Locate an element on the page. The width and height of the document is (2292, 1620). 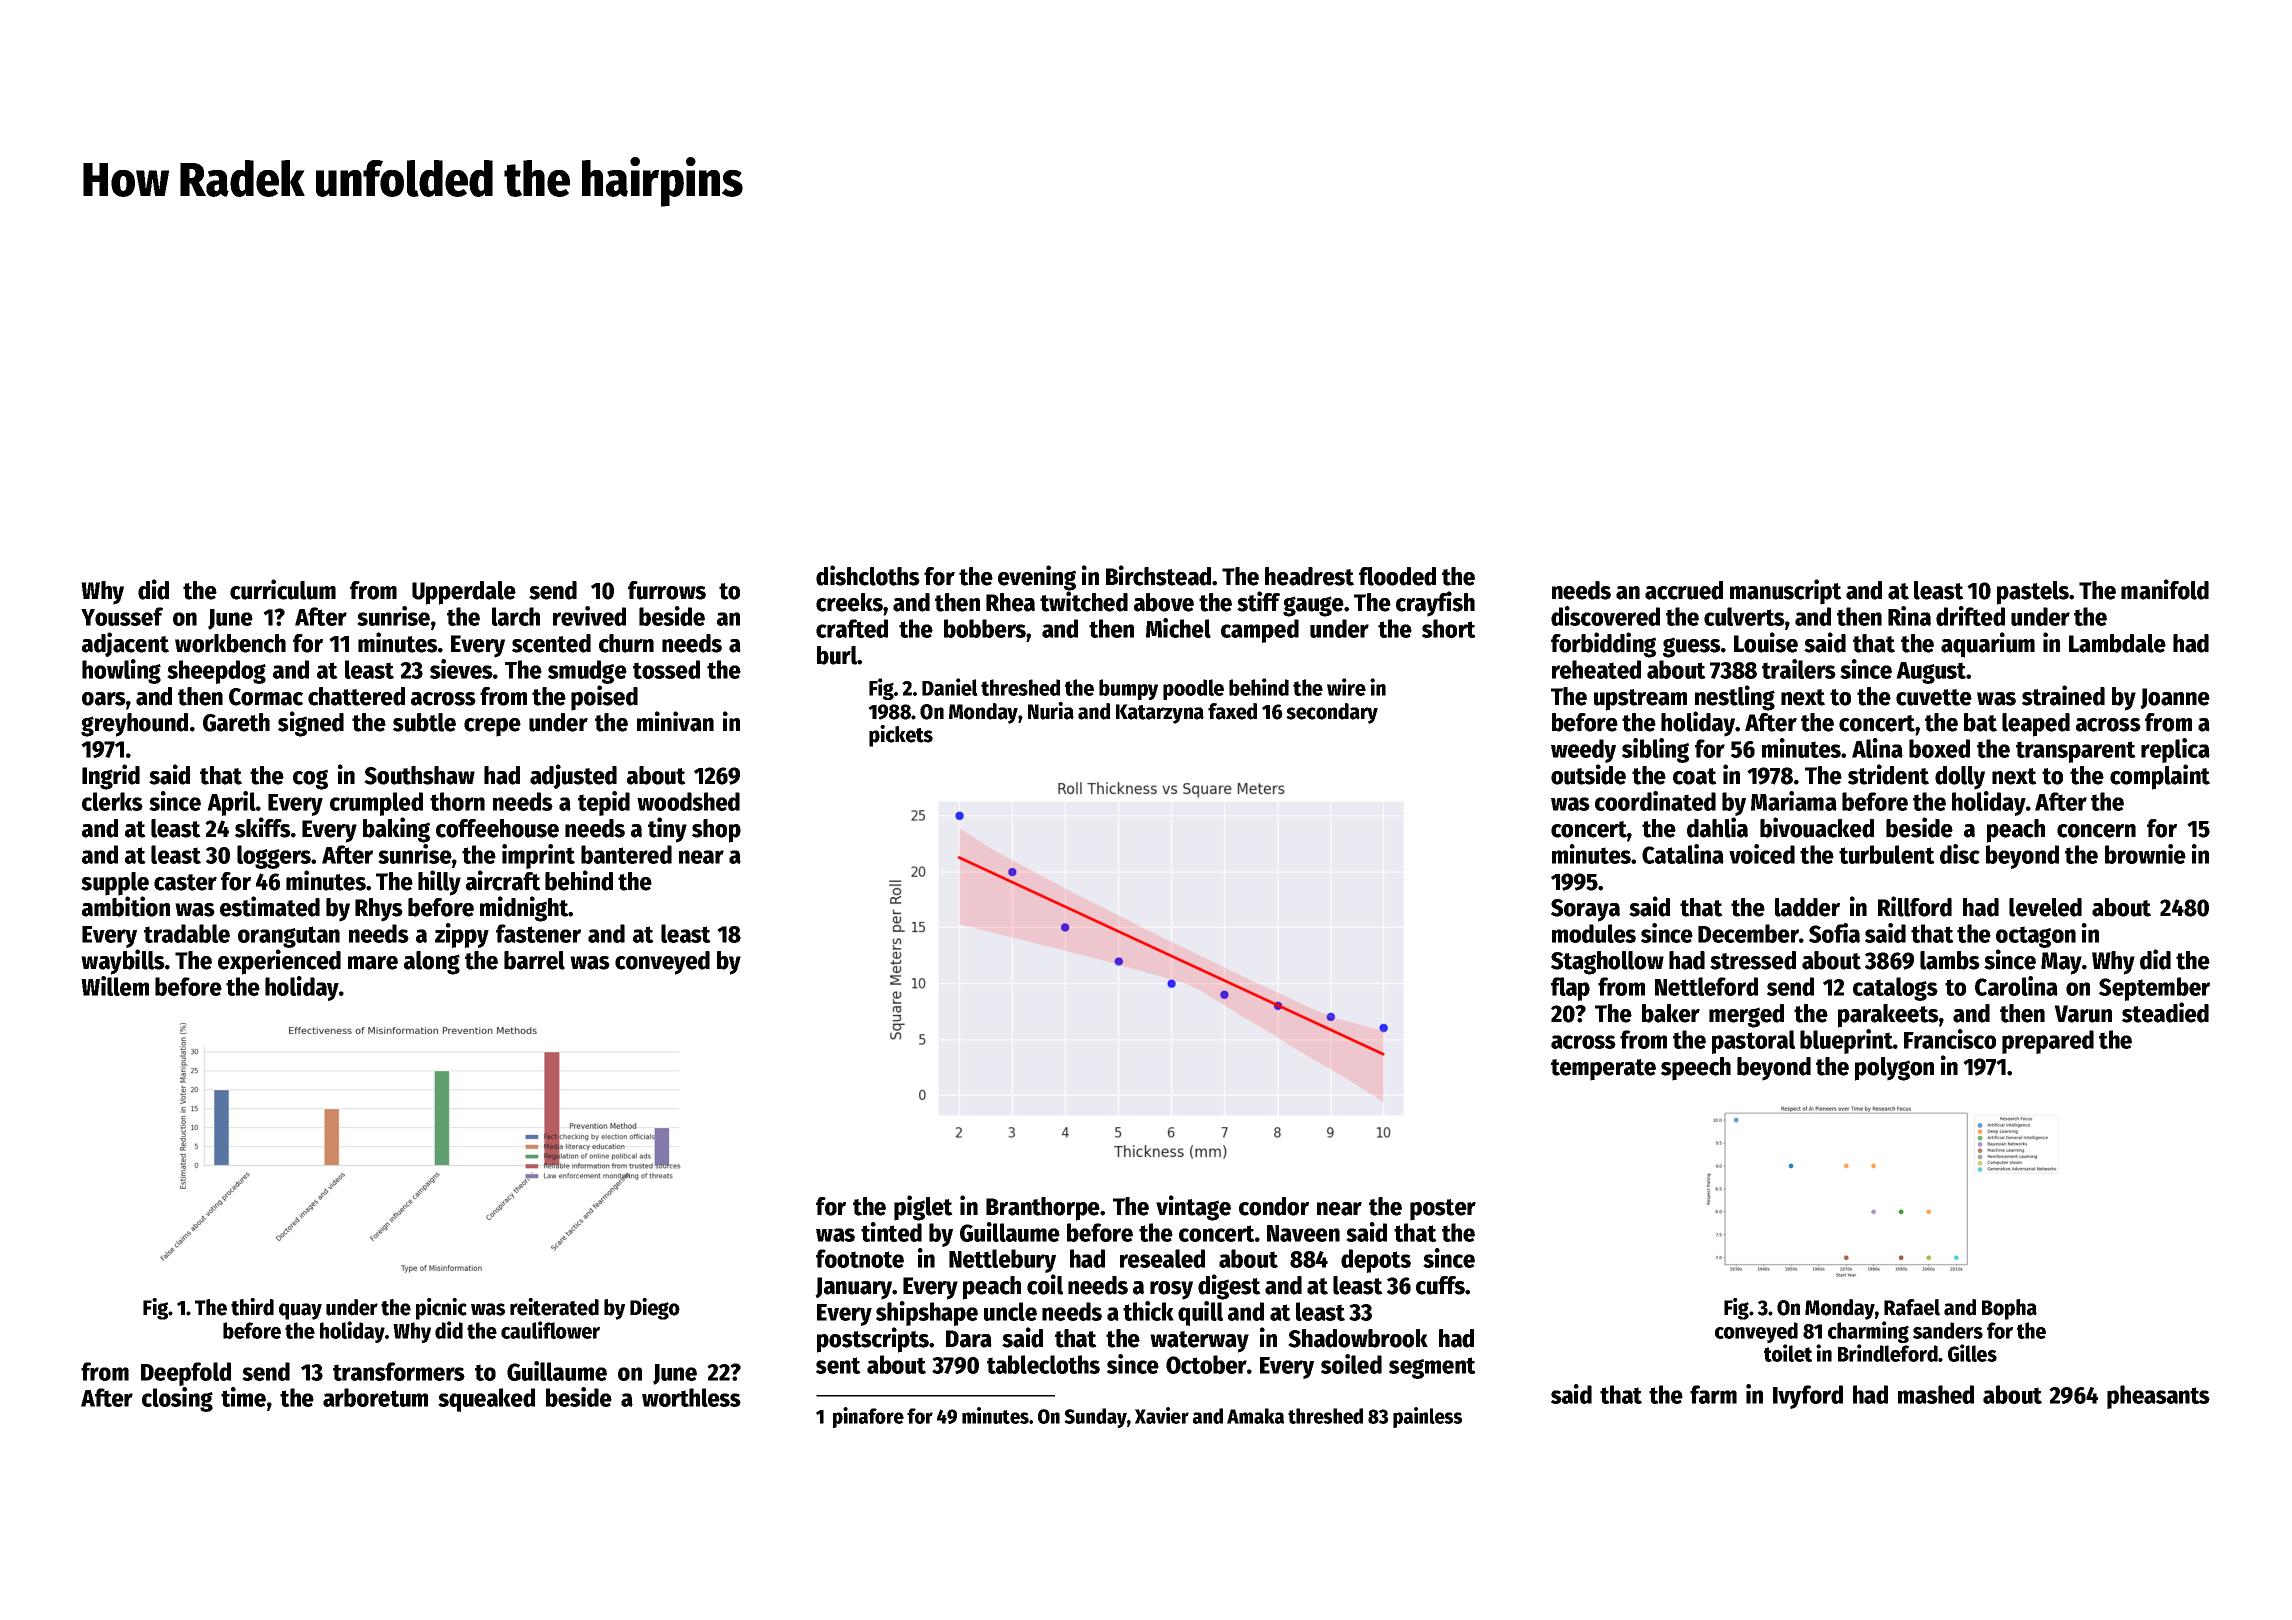
closing is located at coordinates (177, 1399).
